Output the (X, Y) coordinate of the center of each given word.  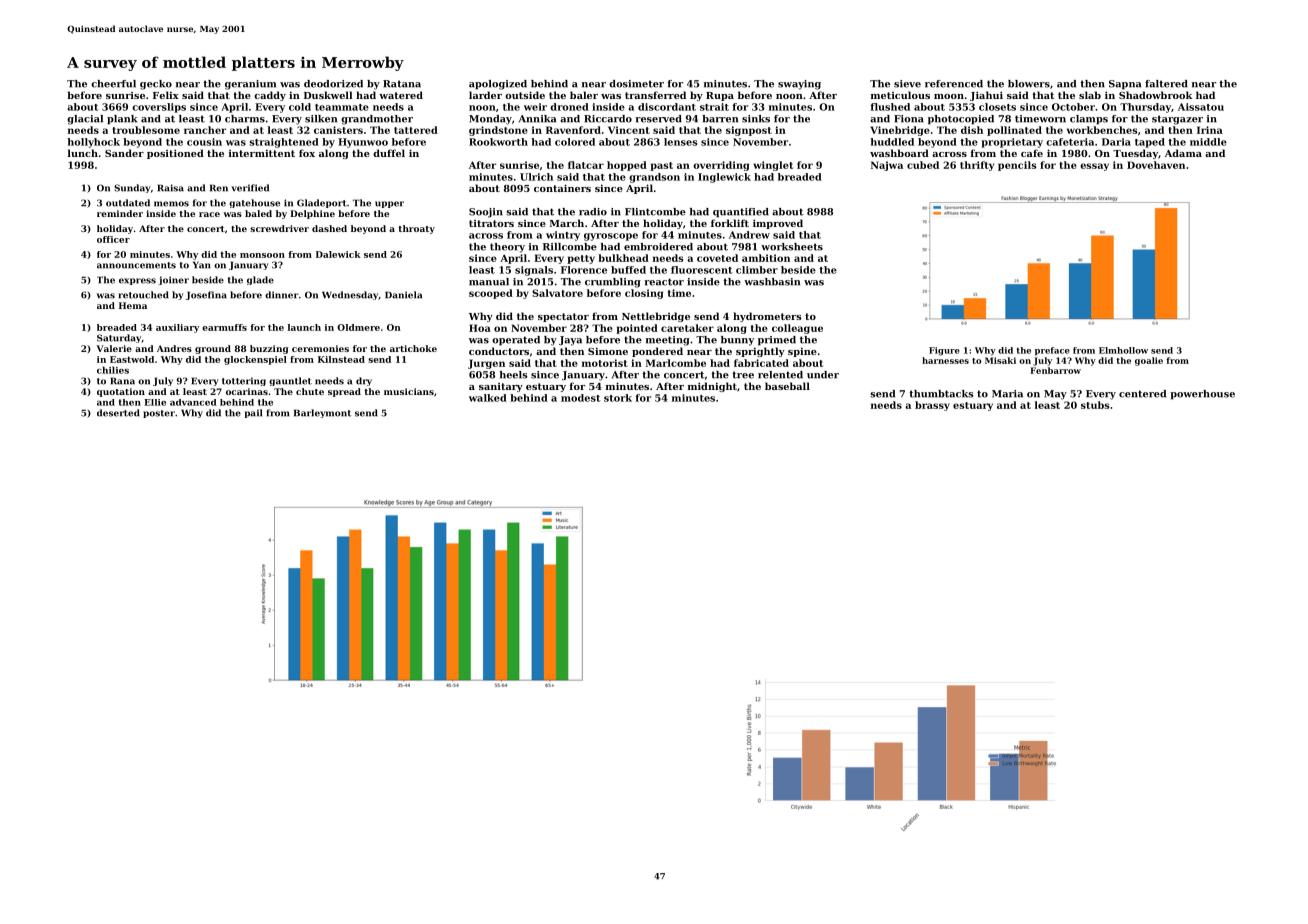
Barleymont (322, 413)
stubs (1095, 405)
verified (250, 188)
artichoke (413, 348)
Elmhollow (1123, 350)
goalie (1149, 361)
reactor (664, 282)
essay (1094, 167)
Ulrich (536, 177)
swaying (799, 85)
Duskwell (328, 95)
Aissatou (1201, 107)
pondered (657, 352)
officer (113, 239)
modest (581, 398)
